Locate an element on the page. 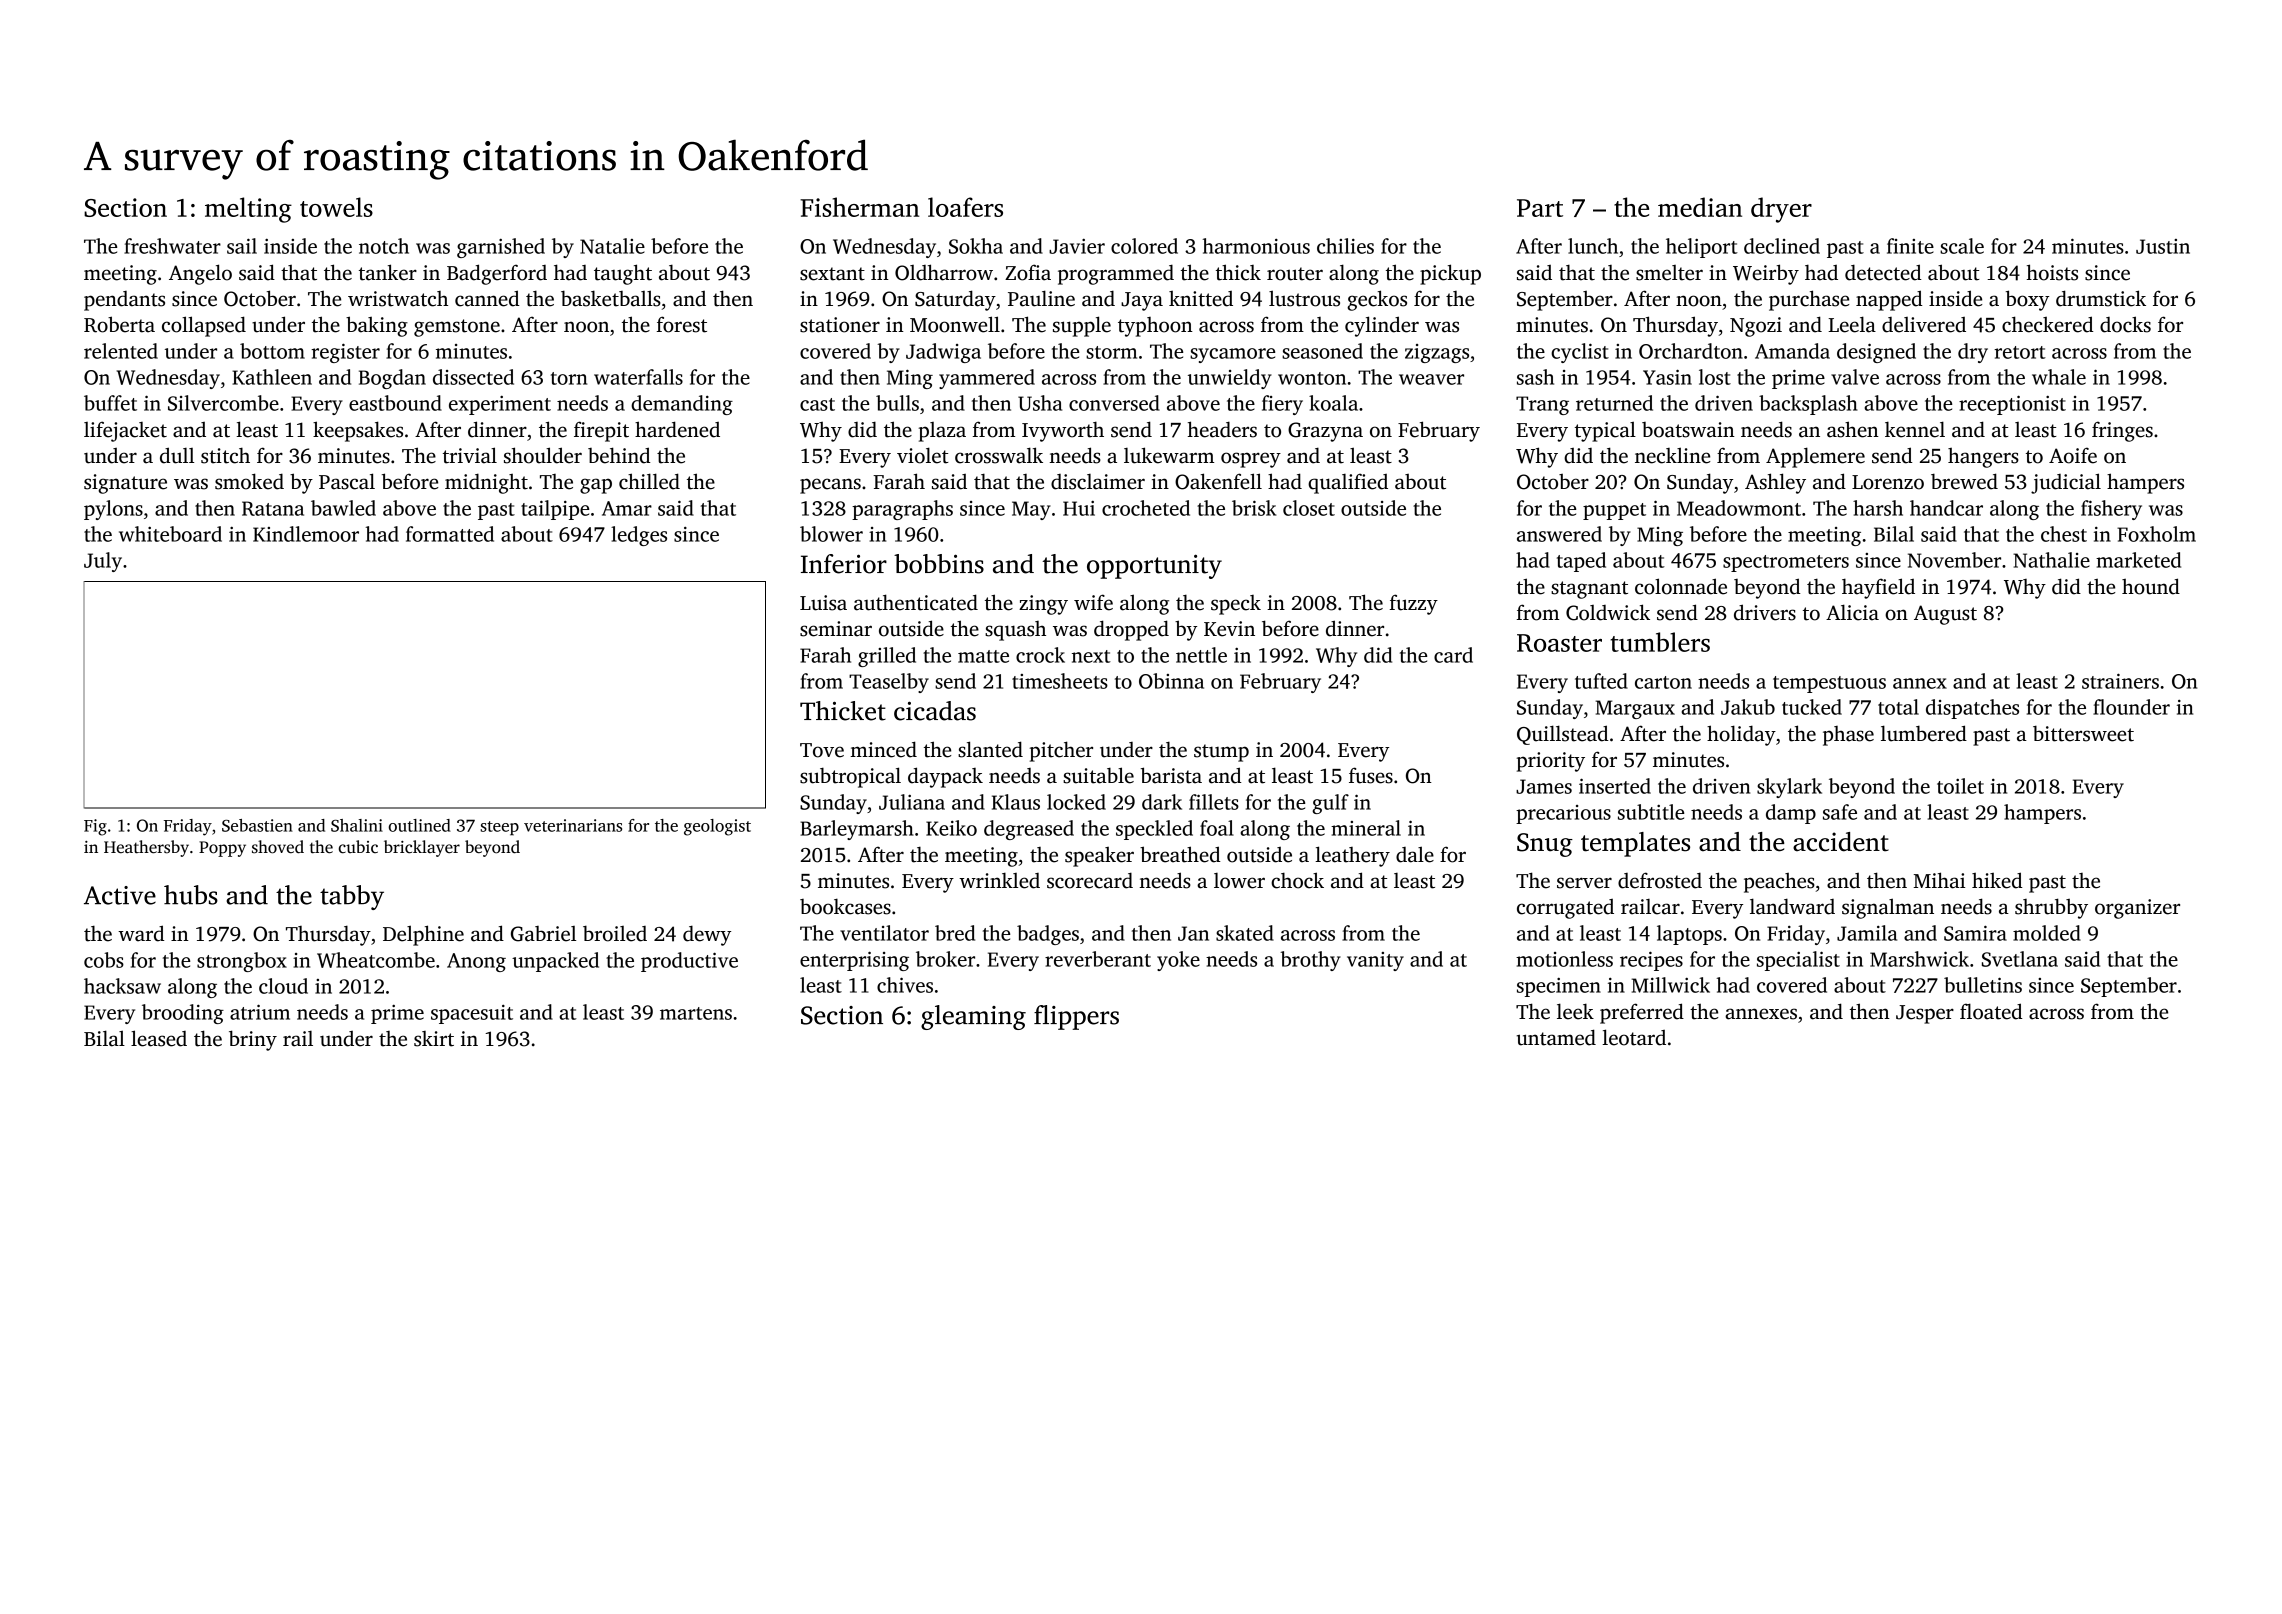  bookcases is located at coordinates (845, 906).
